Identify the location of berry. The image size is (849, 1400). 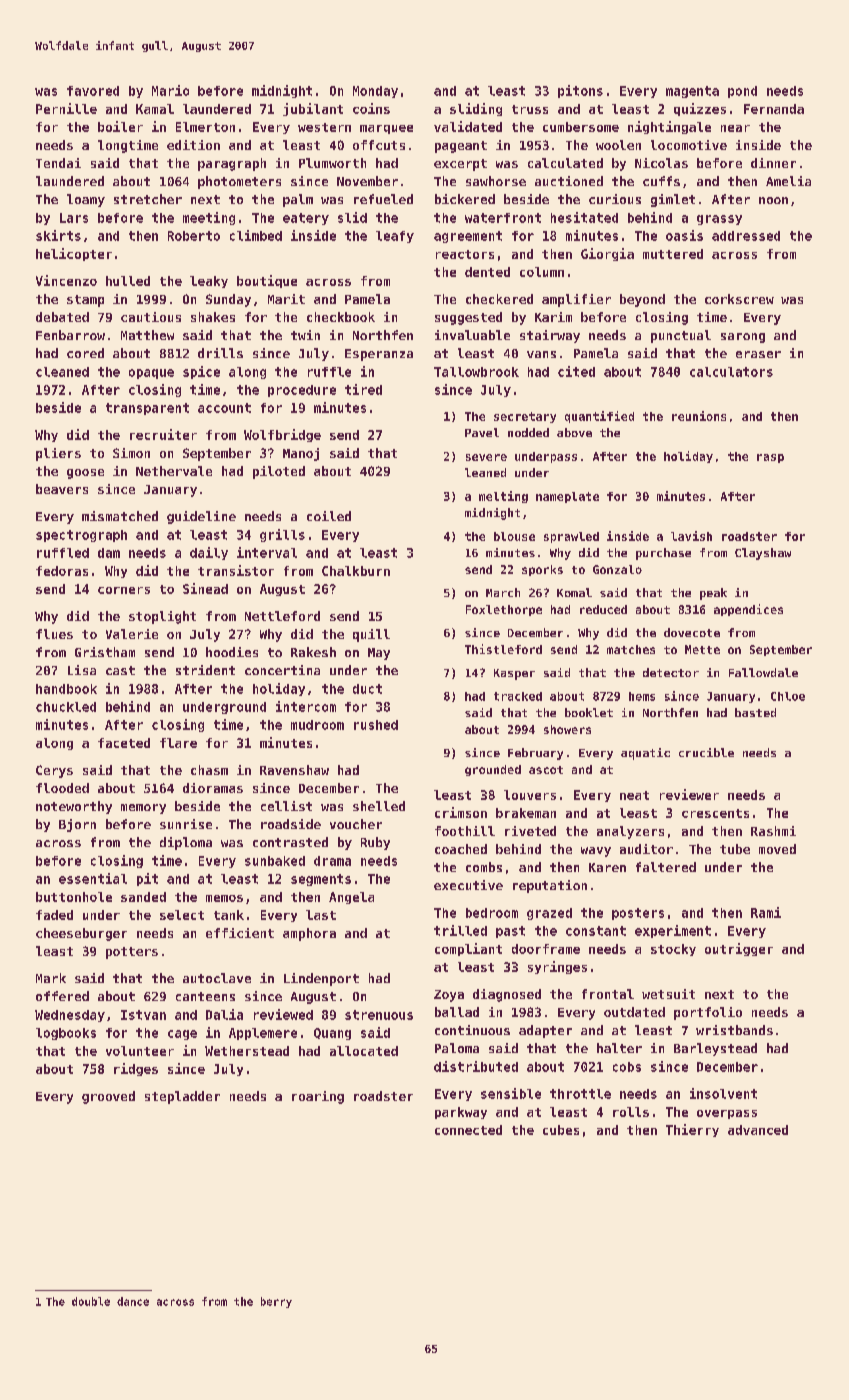
(276, 1302).
